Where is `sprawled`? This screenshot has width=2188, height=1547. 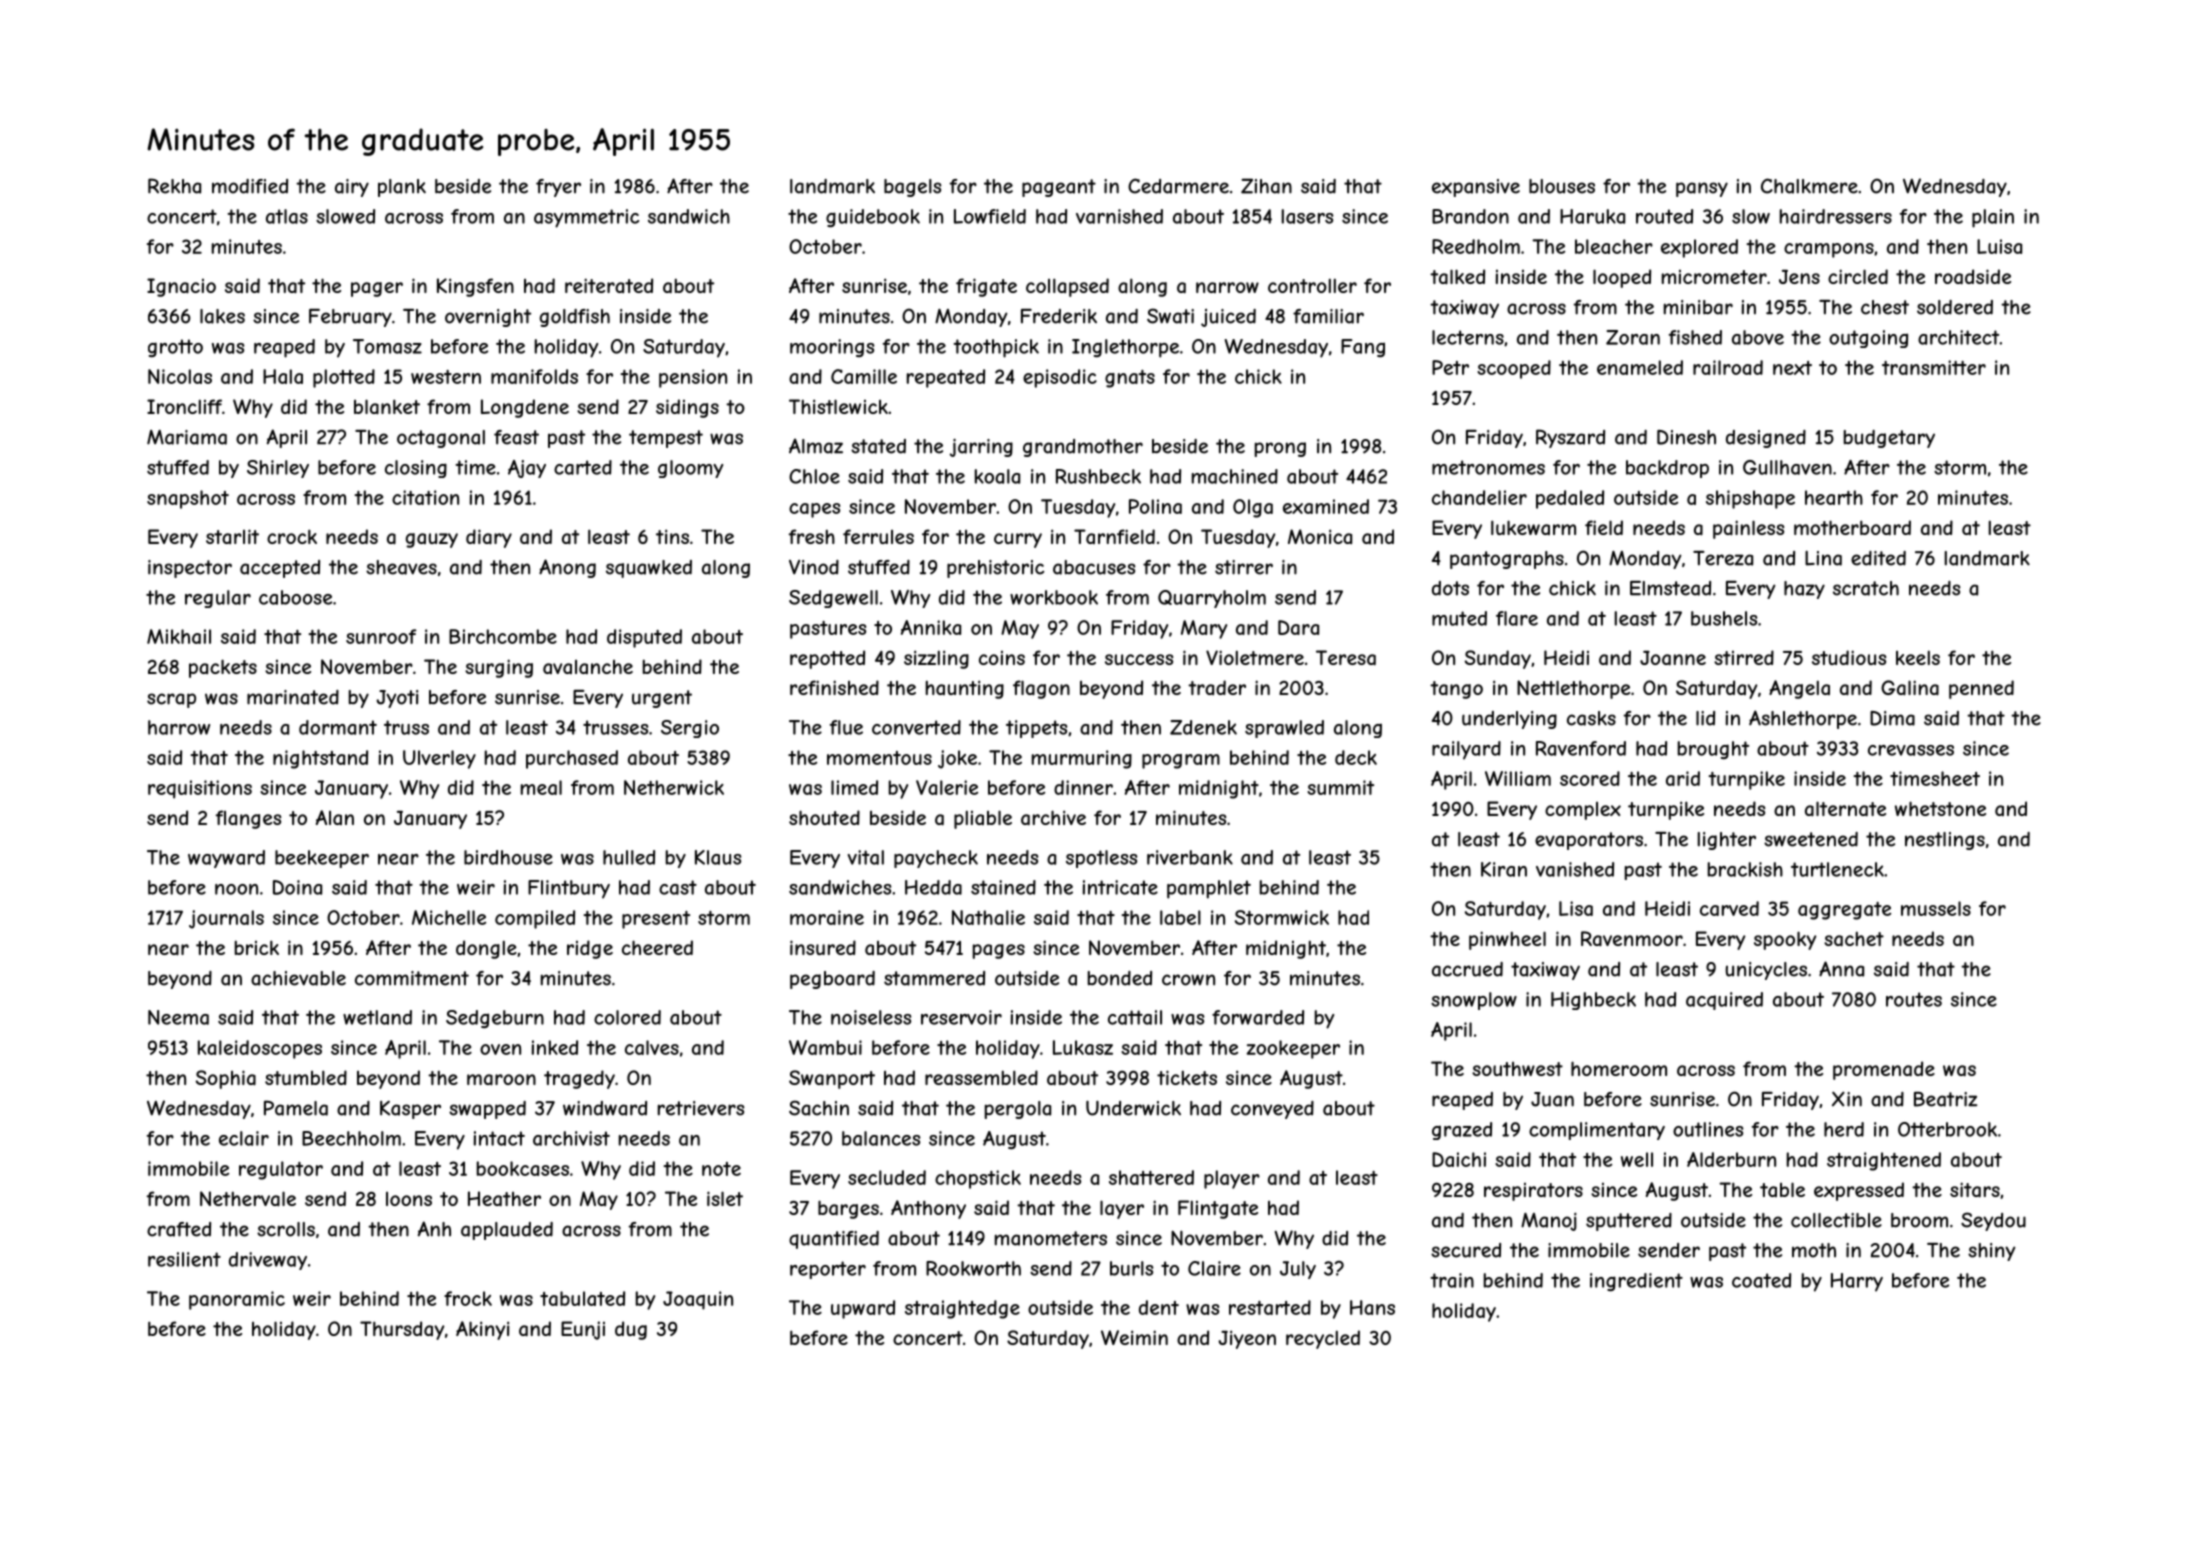
sprawled is located at coordinates (1284, 729).
